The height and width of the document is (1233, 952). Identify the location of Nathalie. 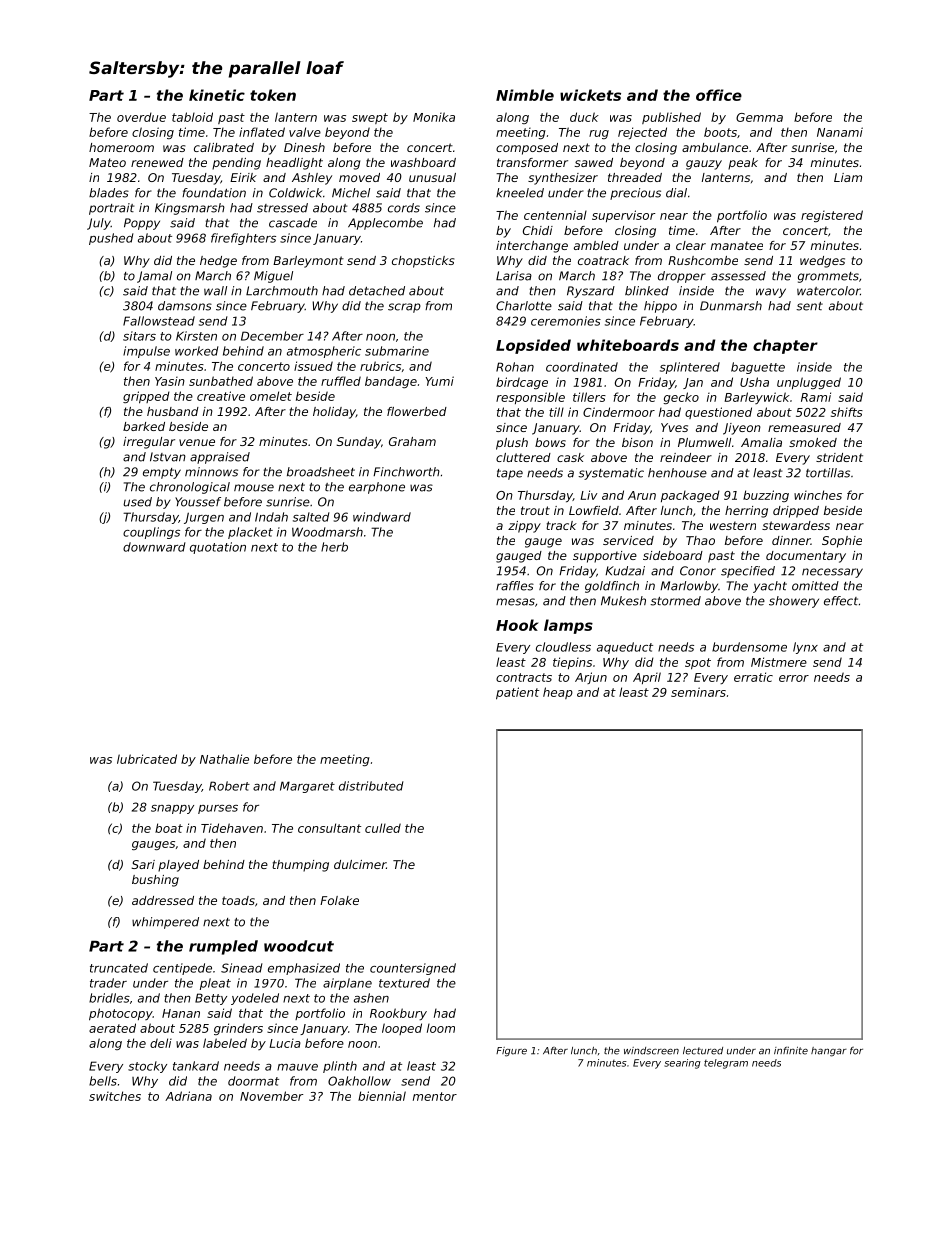
(224, 759).
